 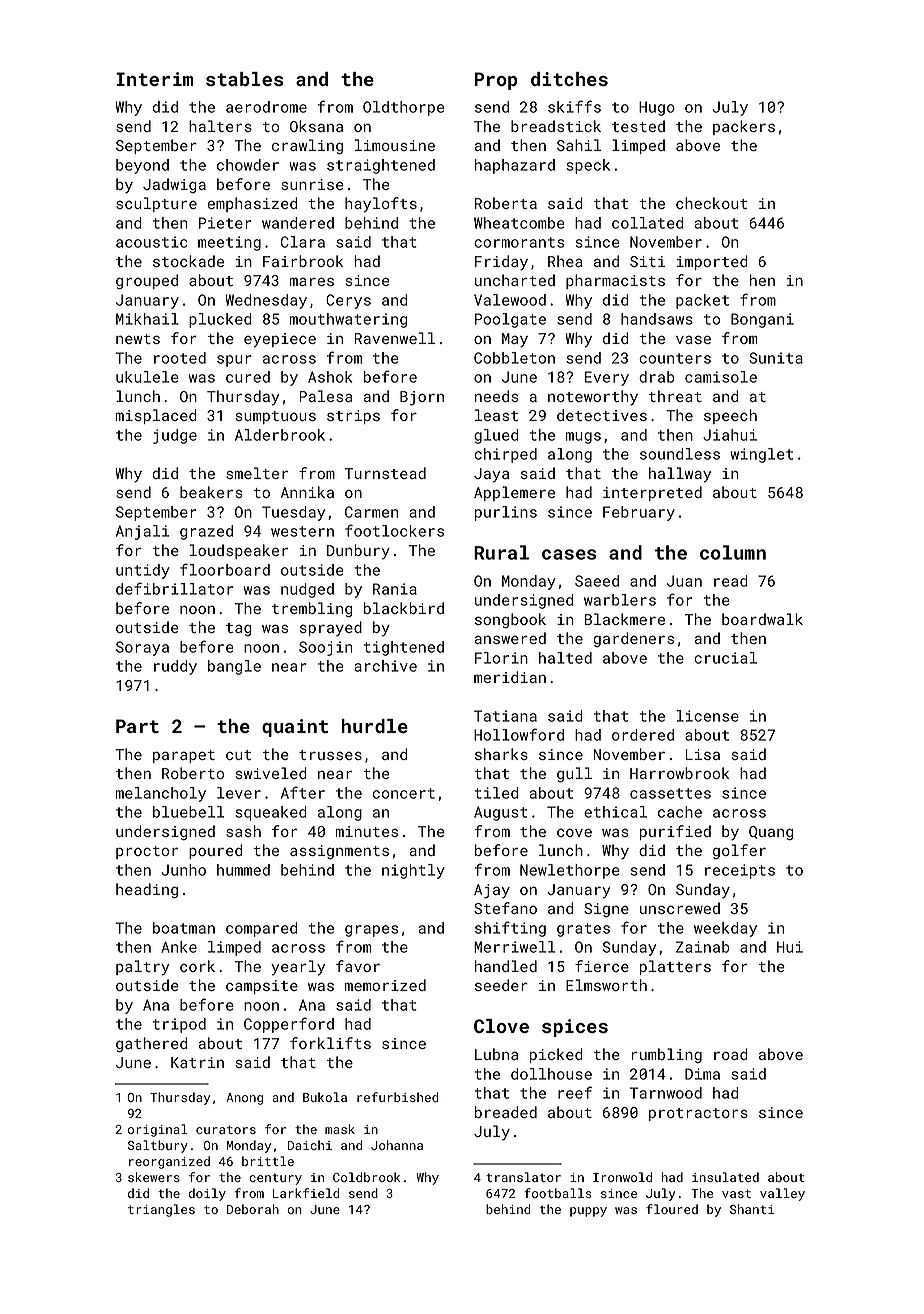 I want to click on Copperford, so click(x=289, y=1025).
